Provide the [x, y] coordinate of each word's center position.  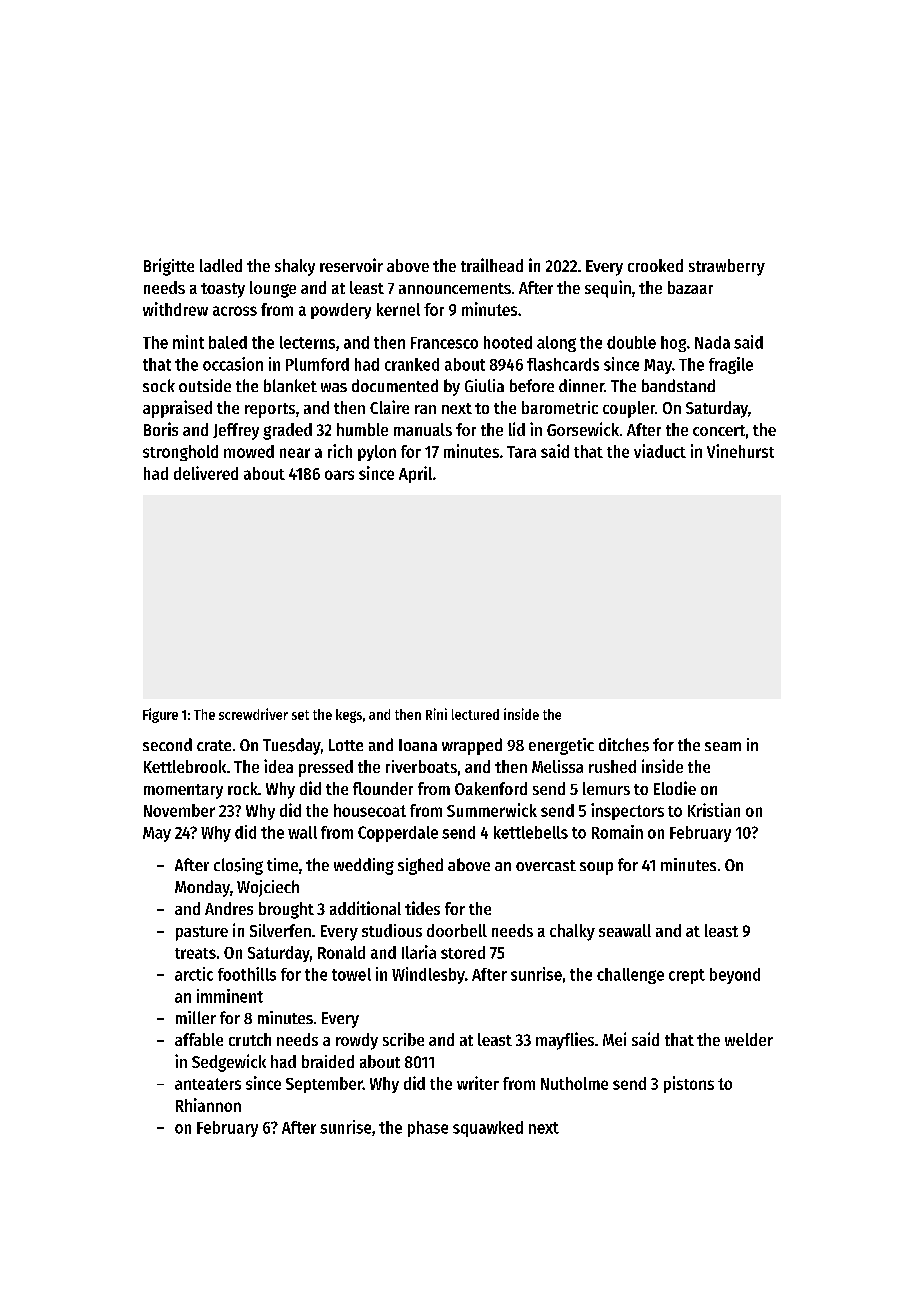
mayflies [565, 1041]
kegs [349, 716]
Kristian [714, 810]
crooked [655, 265]
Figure [160, 715]
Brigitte [169, 267]
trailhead [492, 265]
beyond [735, 976]
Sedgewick [229, 1063]
